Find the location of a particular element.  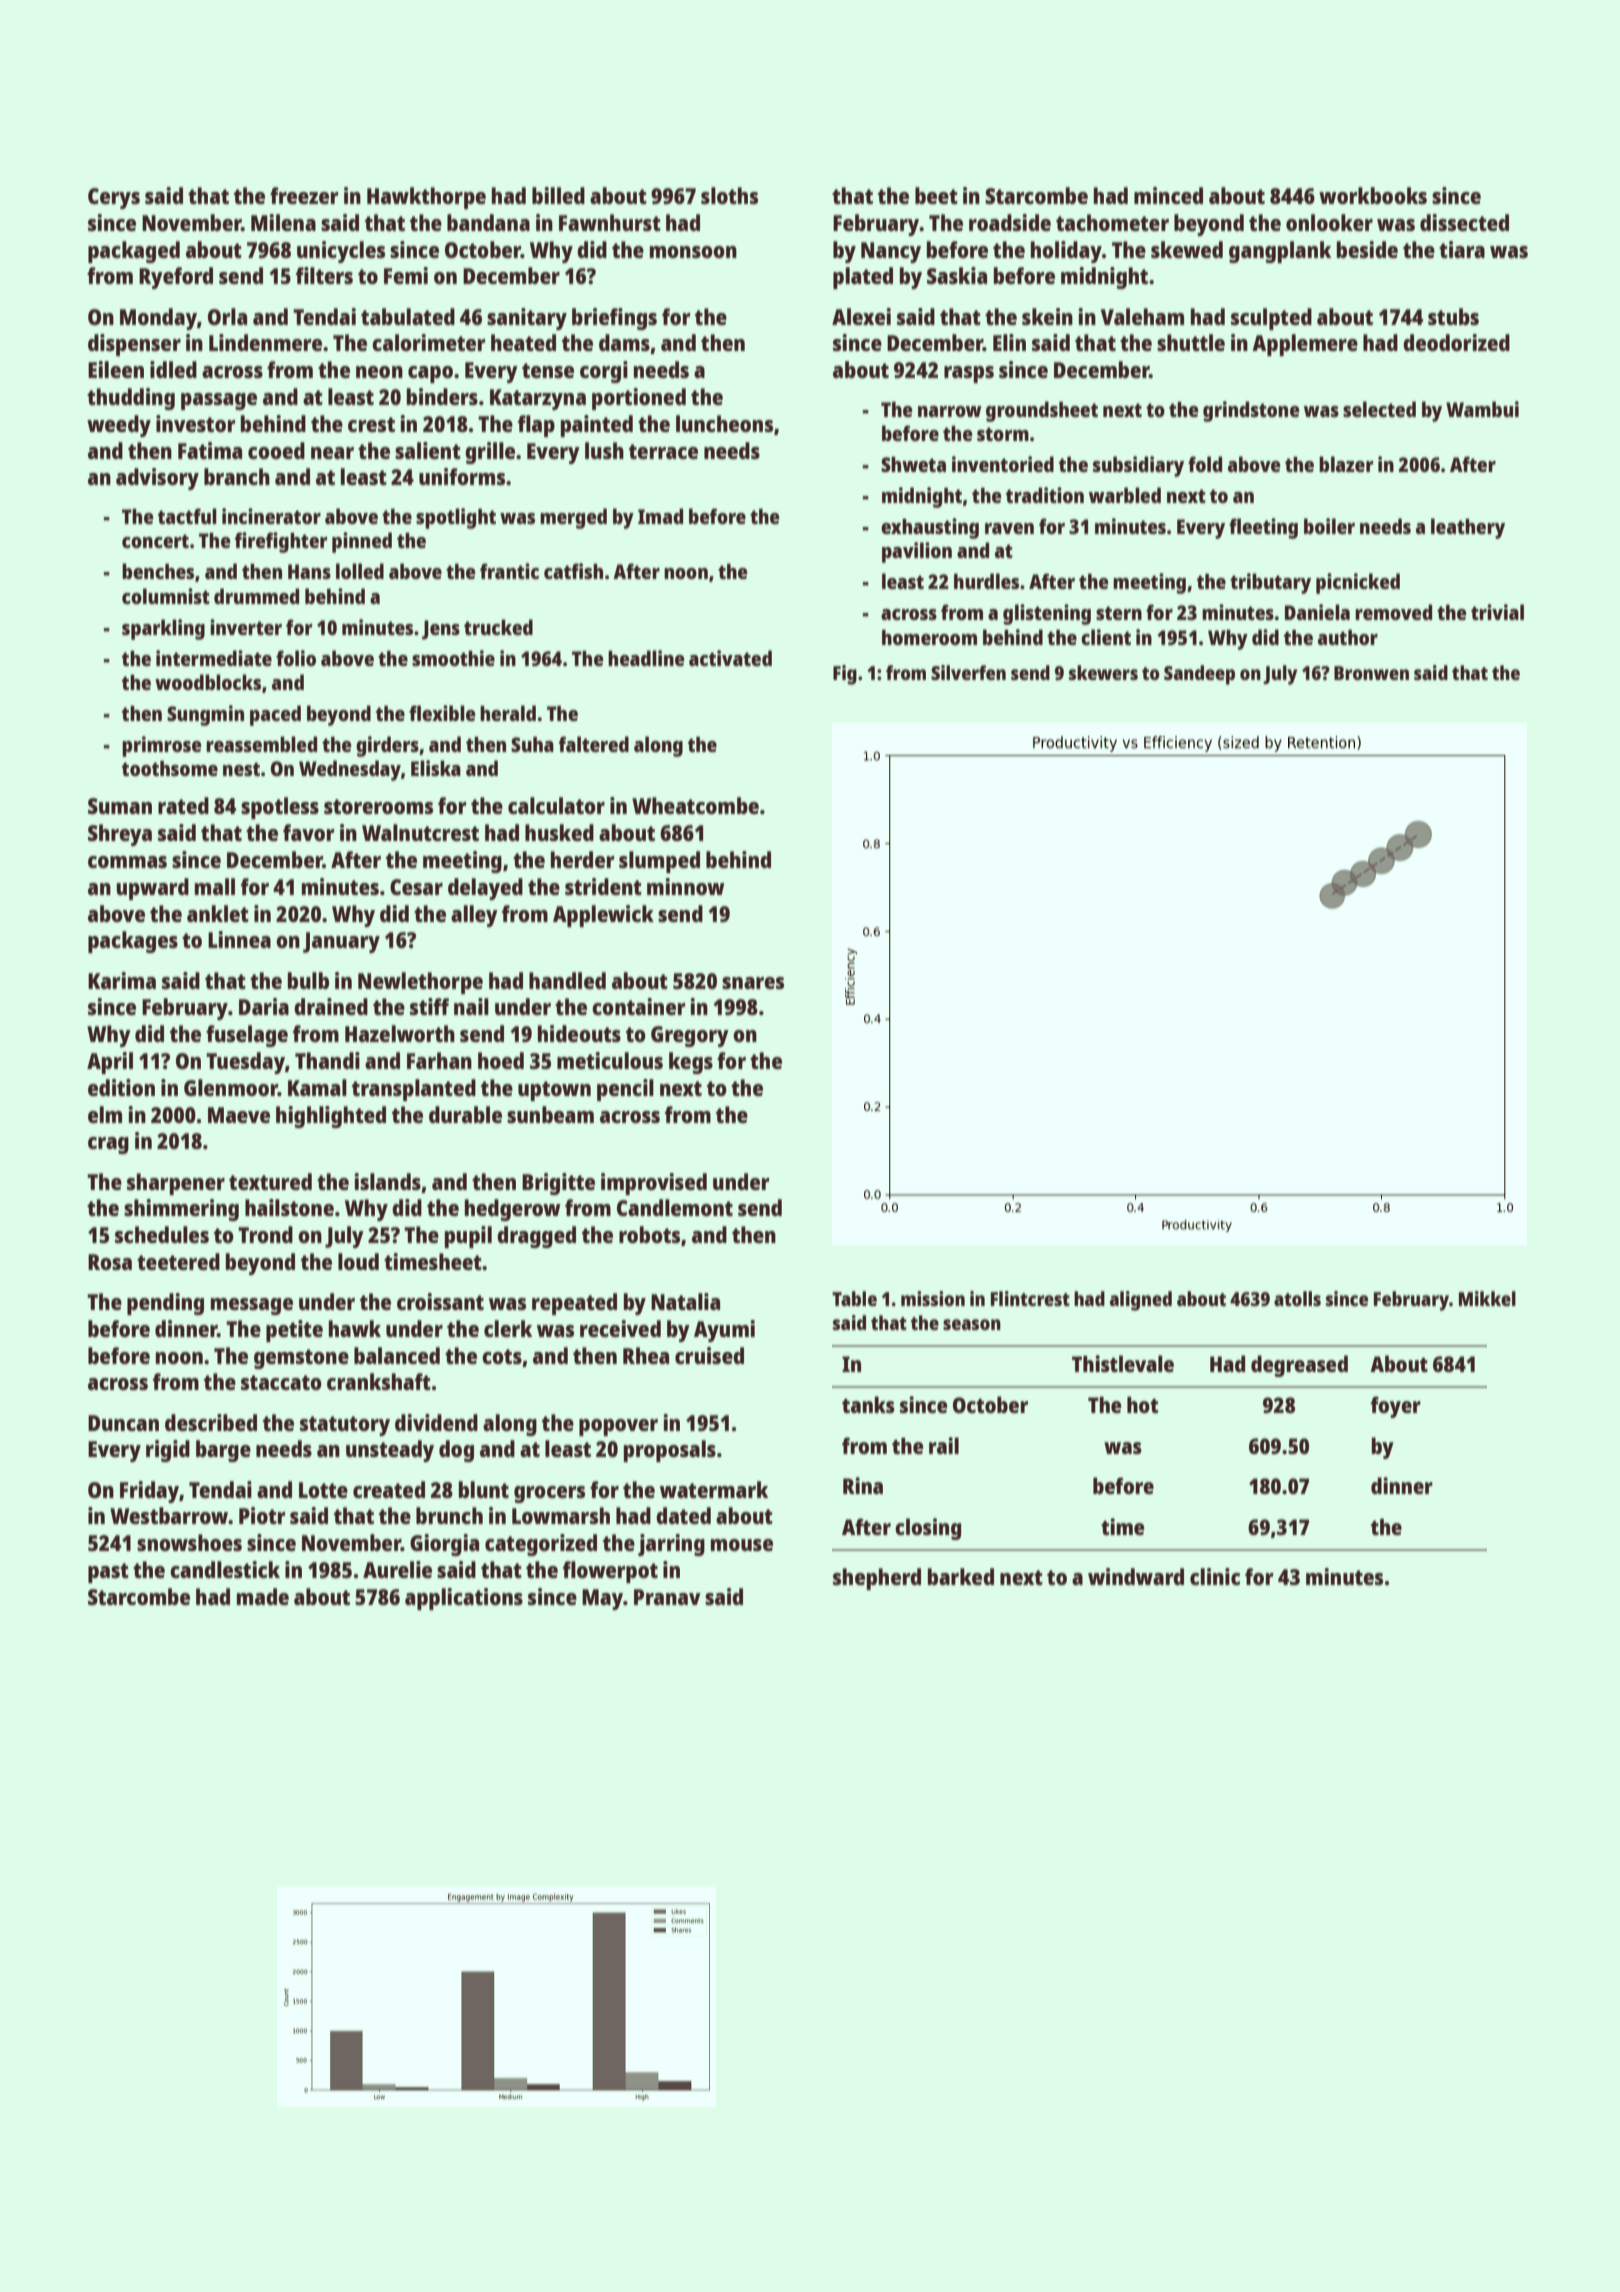

clinic is located at coordinates (1215, 1576).
